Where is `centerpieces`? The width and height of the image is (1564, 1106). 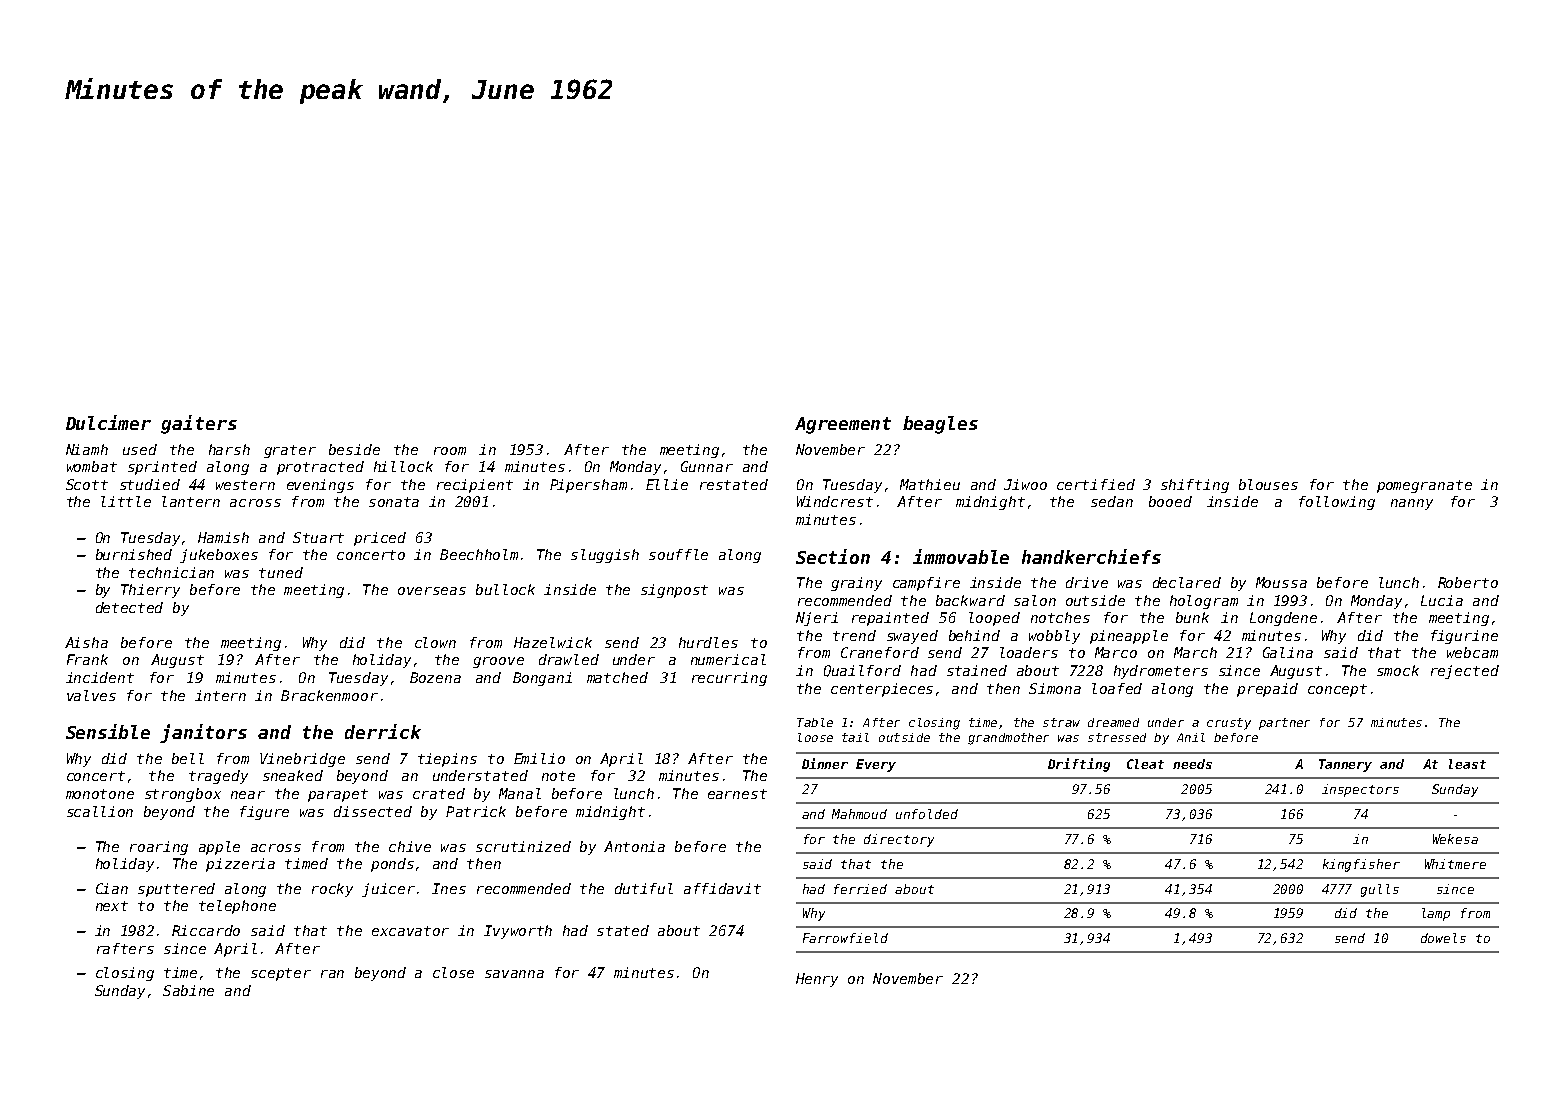
centerpieces is located at coordinates (882, 690).
